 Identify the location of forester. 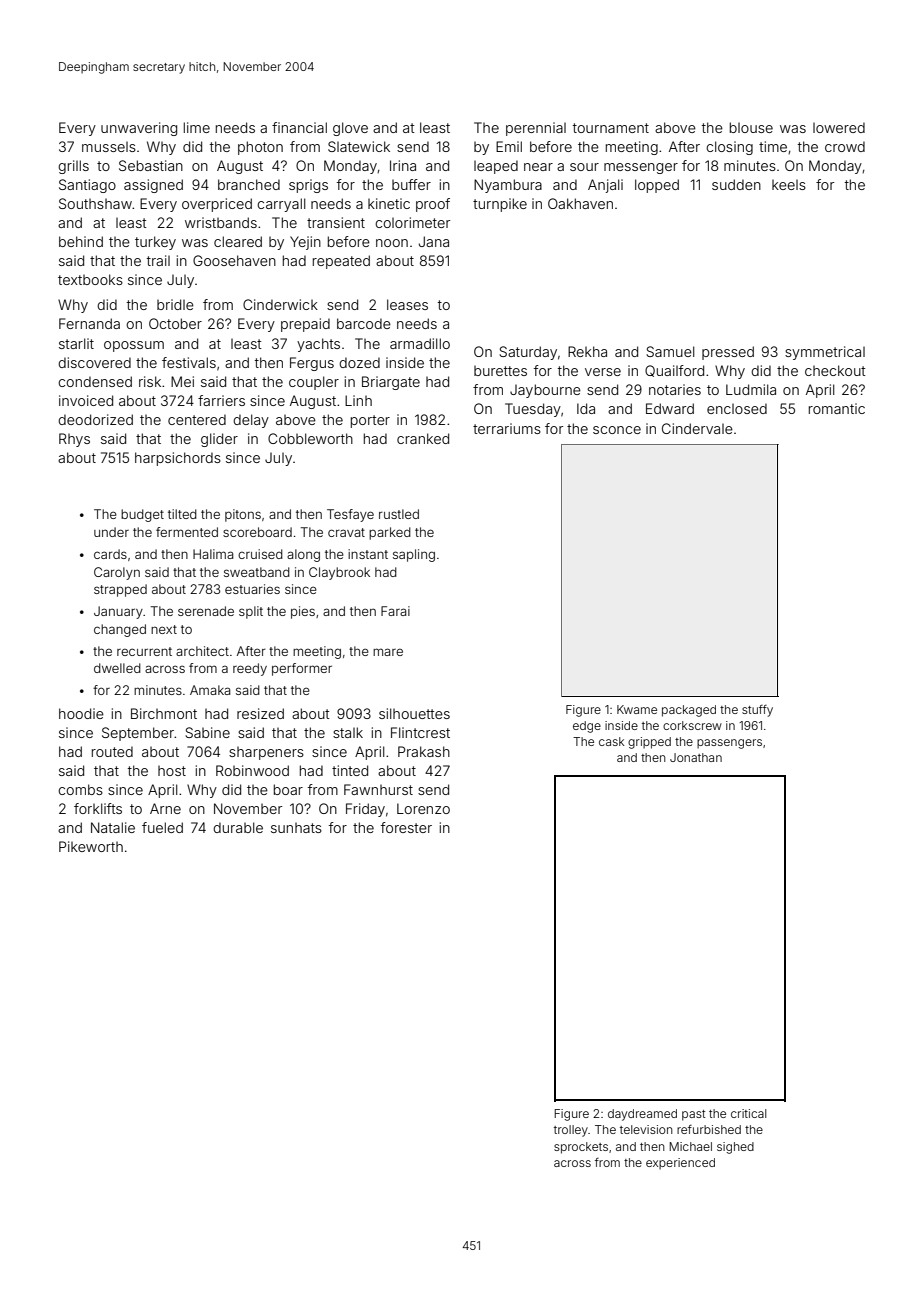
(406, 827).
